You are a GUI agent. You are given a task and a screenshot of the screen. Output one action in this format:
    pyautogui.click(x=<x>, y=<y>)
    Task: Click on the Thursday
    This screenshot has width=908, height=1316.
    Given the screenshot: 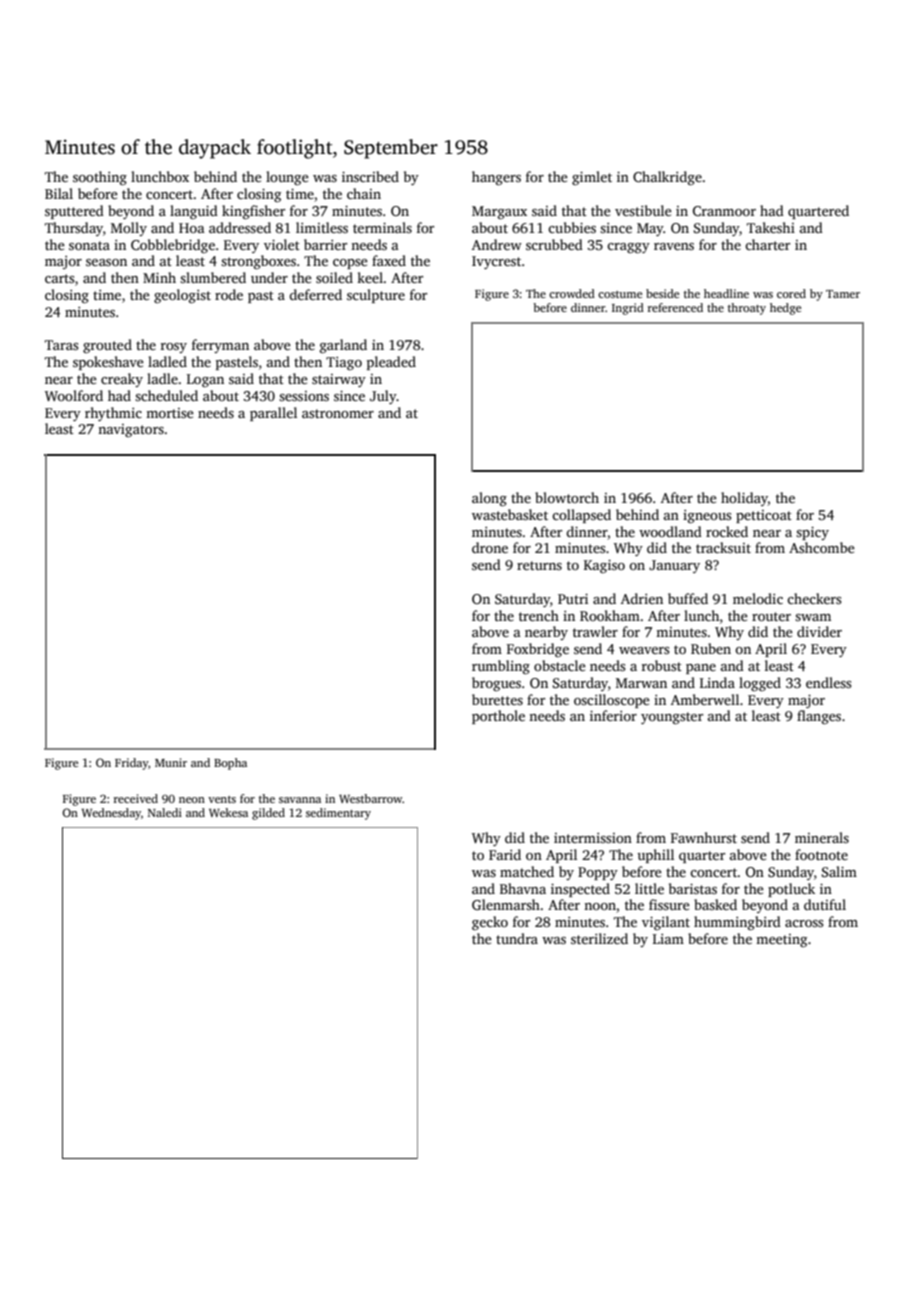 What is the action you would take?
    pyautogui.click(x=74, y=229)
